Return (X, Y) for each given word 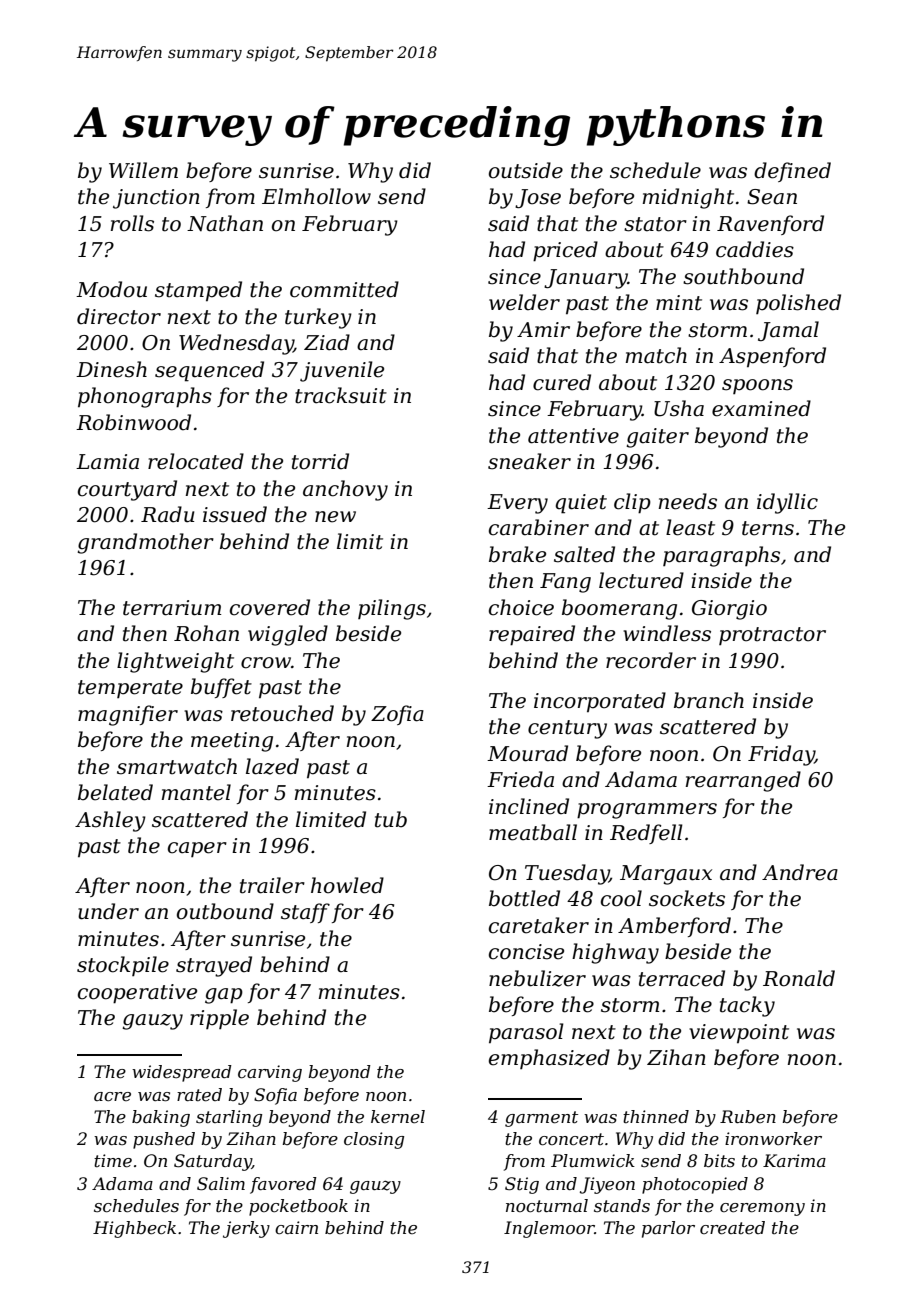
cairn (296, 1227)
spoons (757, 386)
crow (266, 663)
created (732, 1228)
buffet (221, 688)
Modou (111, 289)
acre (112, 1096)
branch (709, 700)
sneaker (529, 461)
